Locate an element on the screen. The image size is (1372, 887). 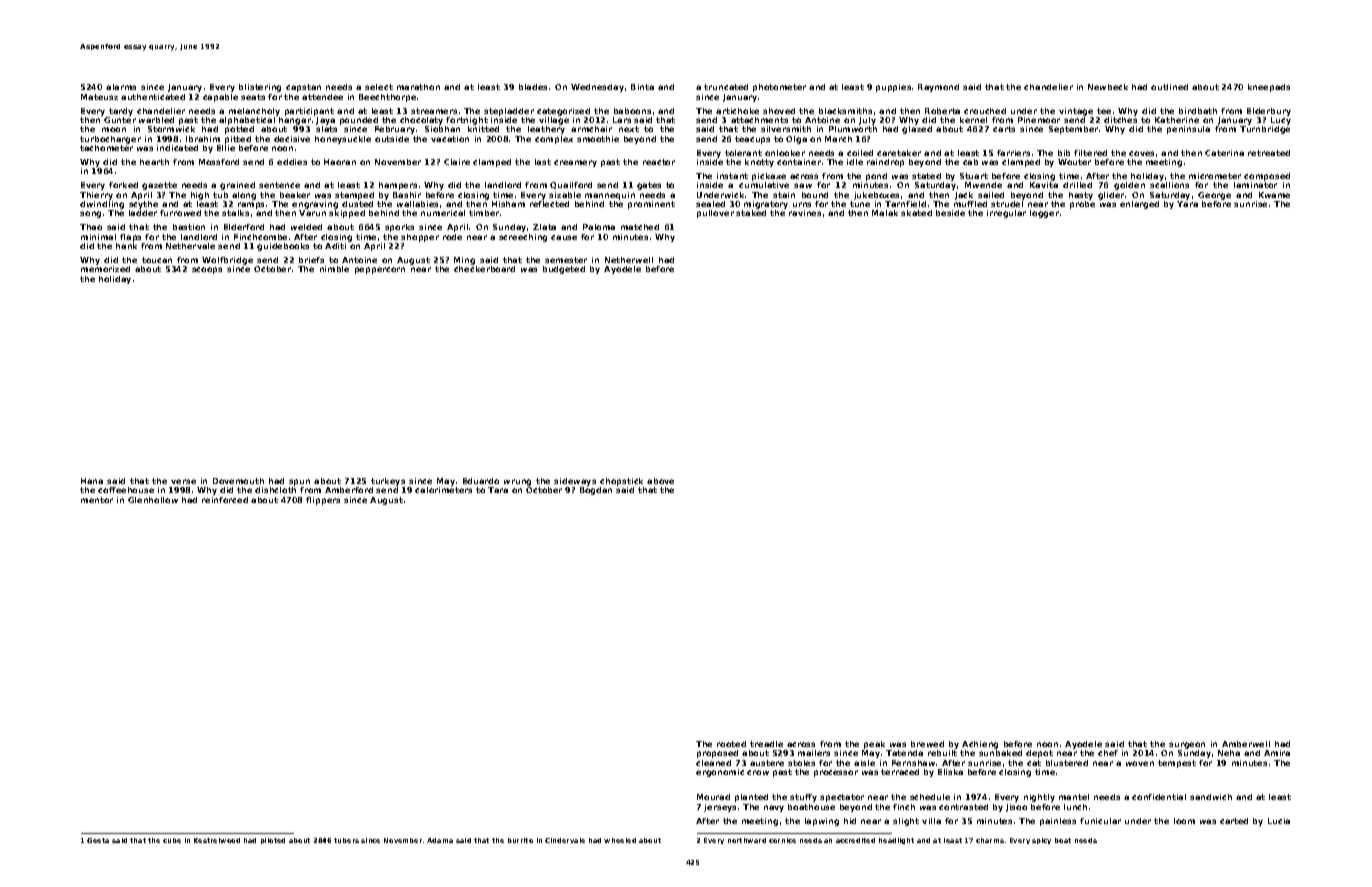
Achieng is located at coordinates (980, 745).
